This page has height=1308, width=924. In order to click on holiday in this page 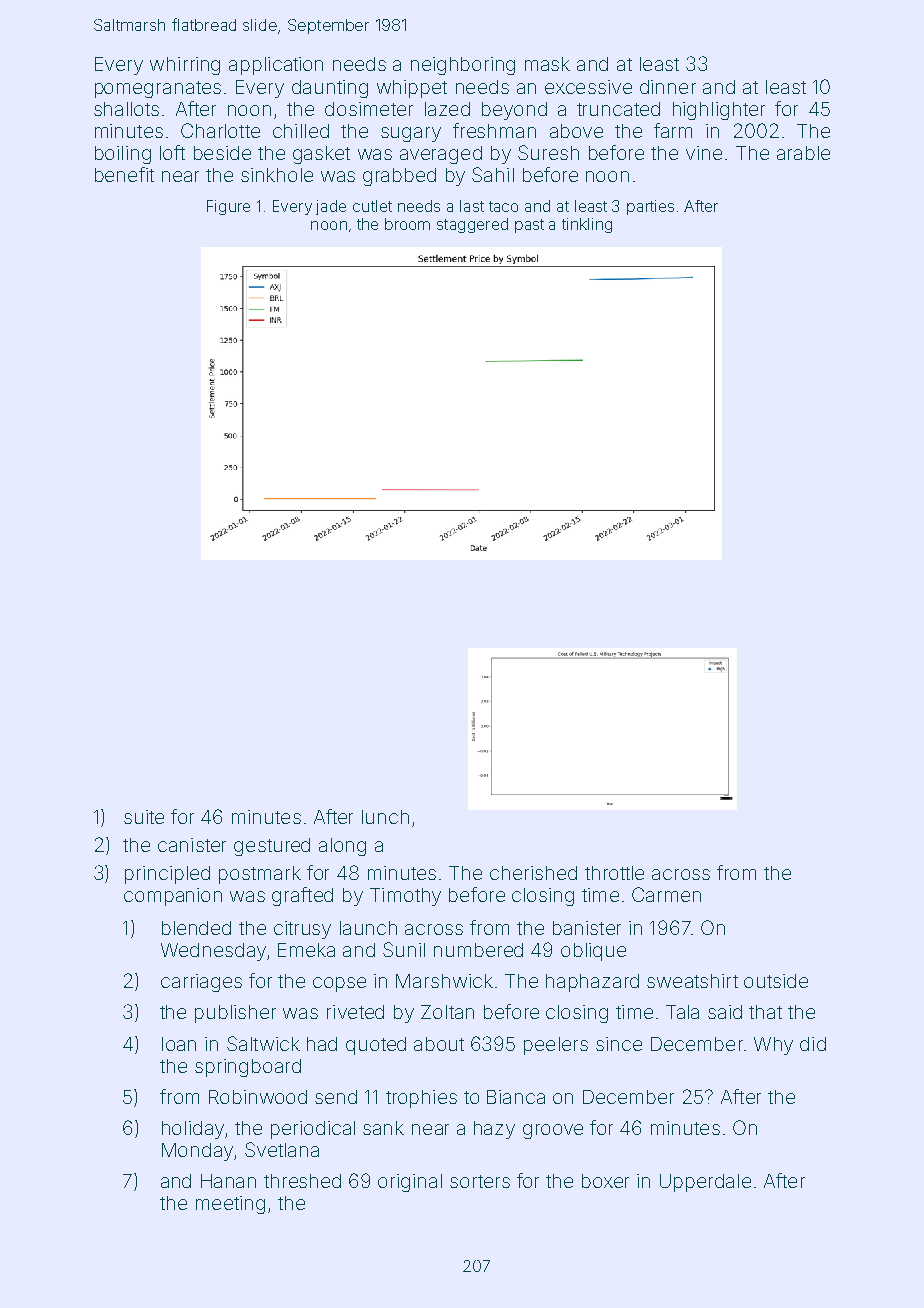, I will do `click(193, 1130)`.
